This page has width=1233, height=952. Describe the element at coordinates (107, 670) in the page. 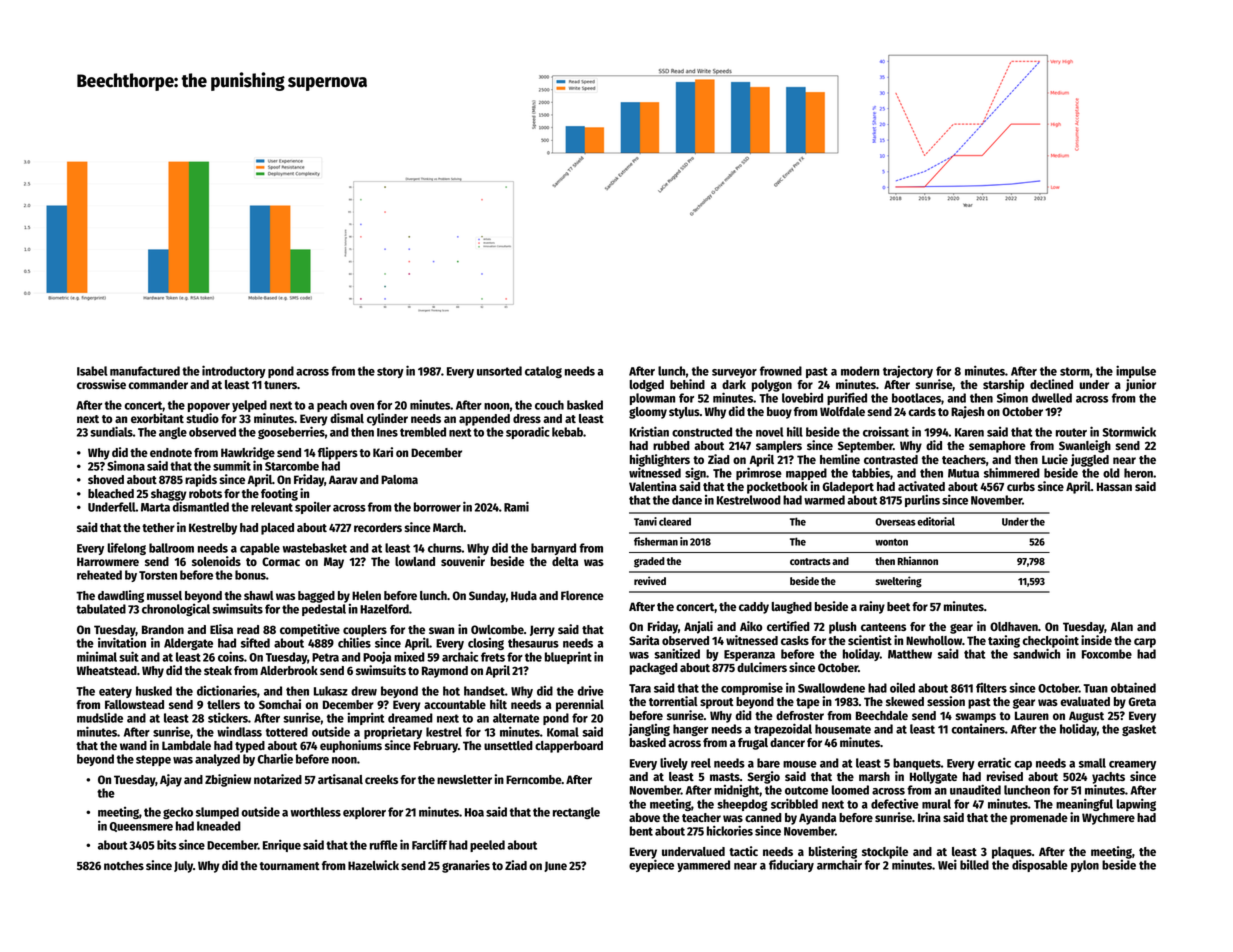

I see `Wheatstead` at that location.
